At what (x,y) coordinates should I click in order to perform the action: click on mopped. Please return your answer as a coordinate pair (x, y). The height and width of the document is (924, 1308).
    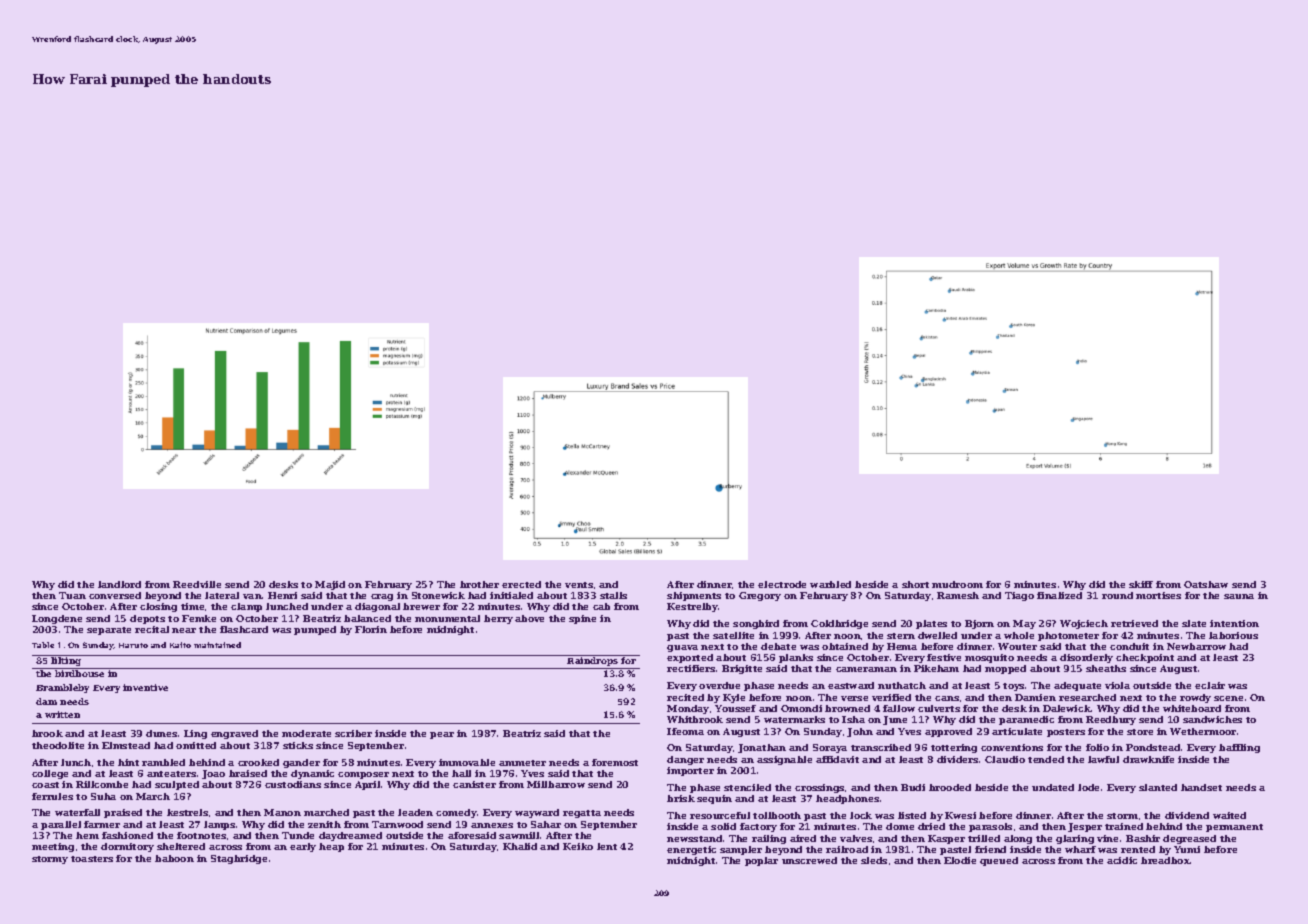
    Looking at the image, I should click on (1005, 669).
